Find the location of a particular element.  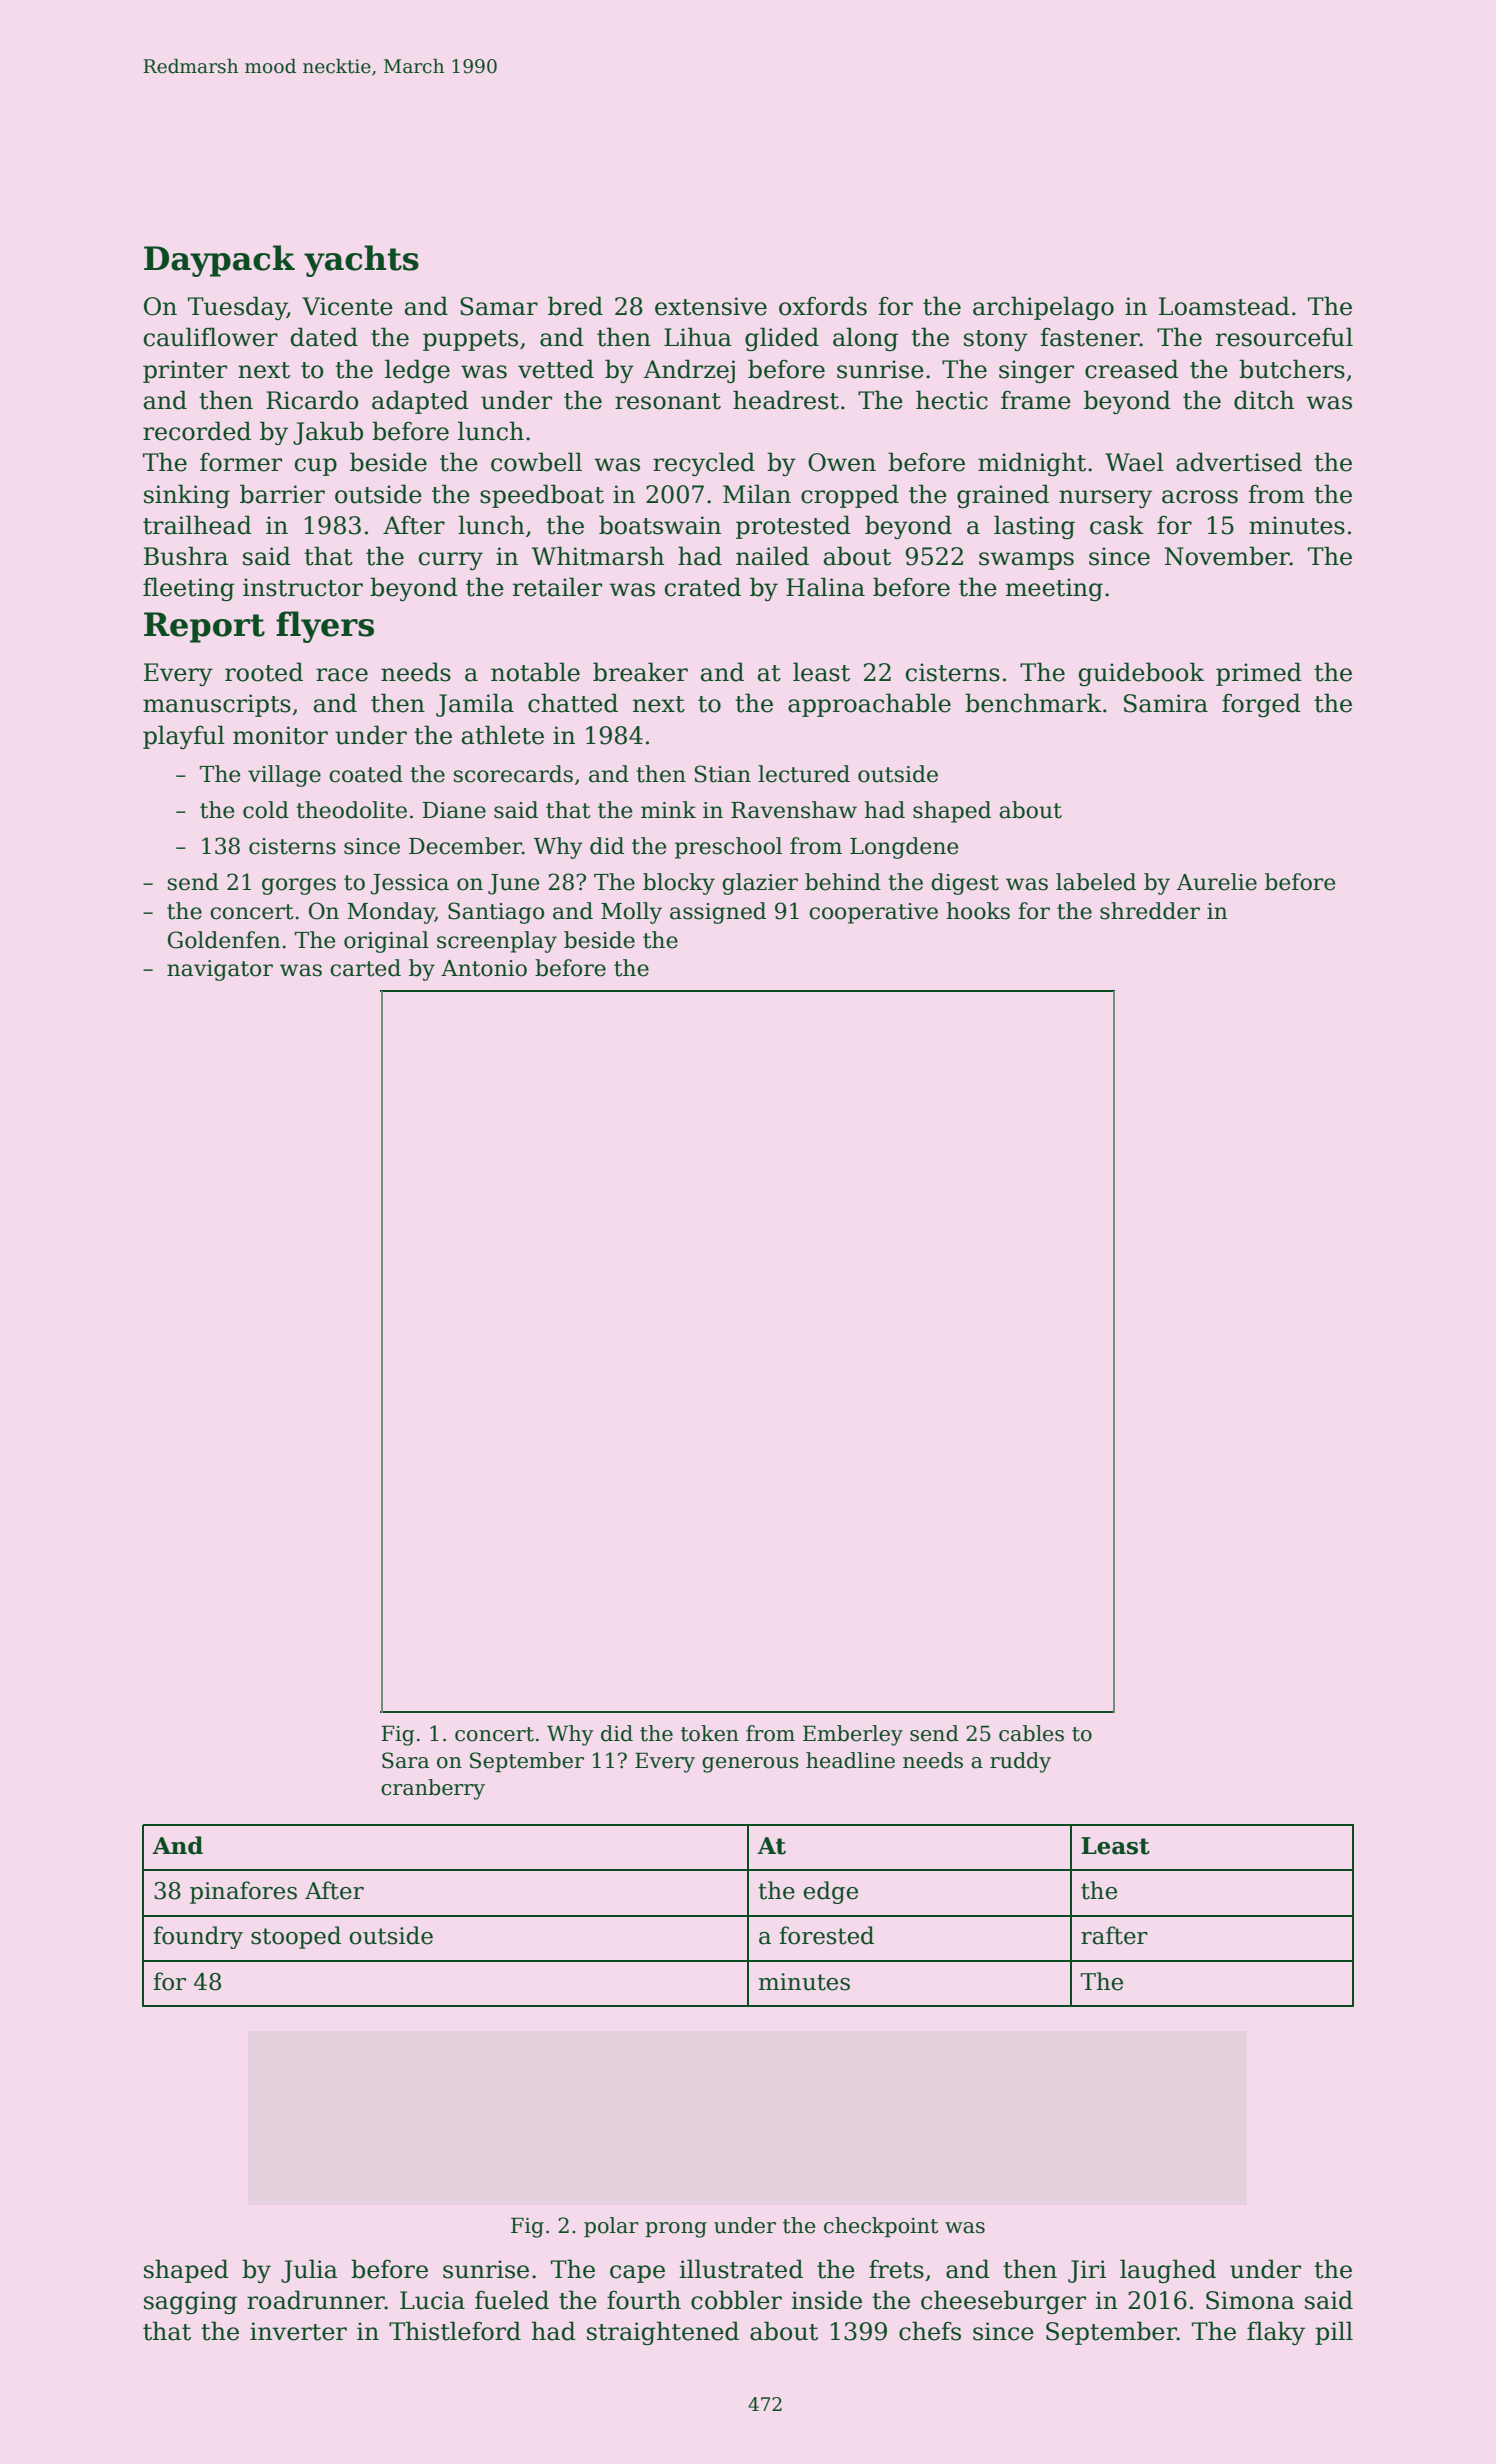

Sara is located at coordinates (405, 1760).
